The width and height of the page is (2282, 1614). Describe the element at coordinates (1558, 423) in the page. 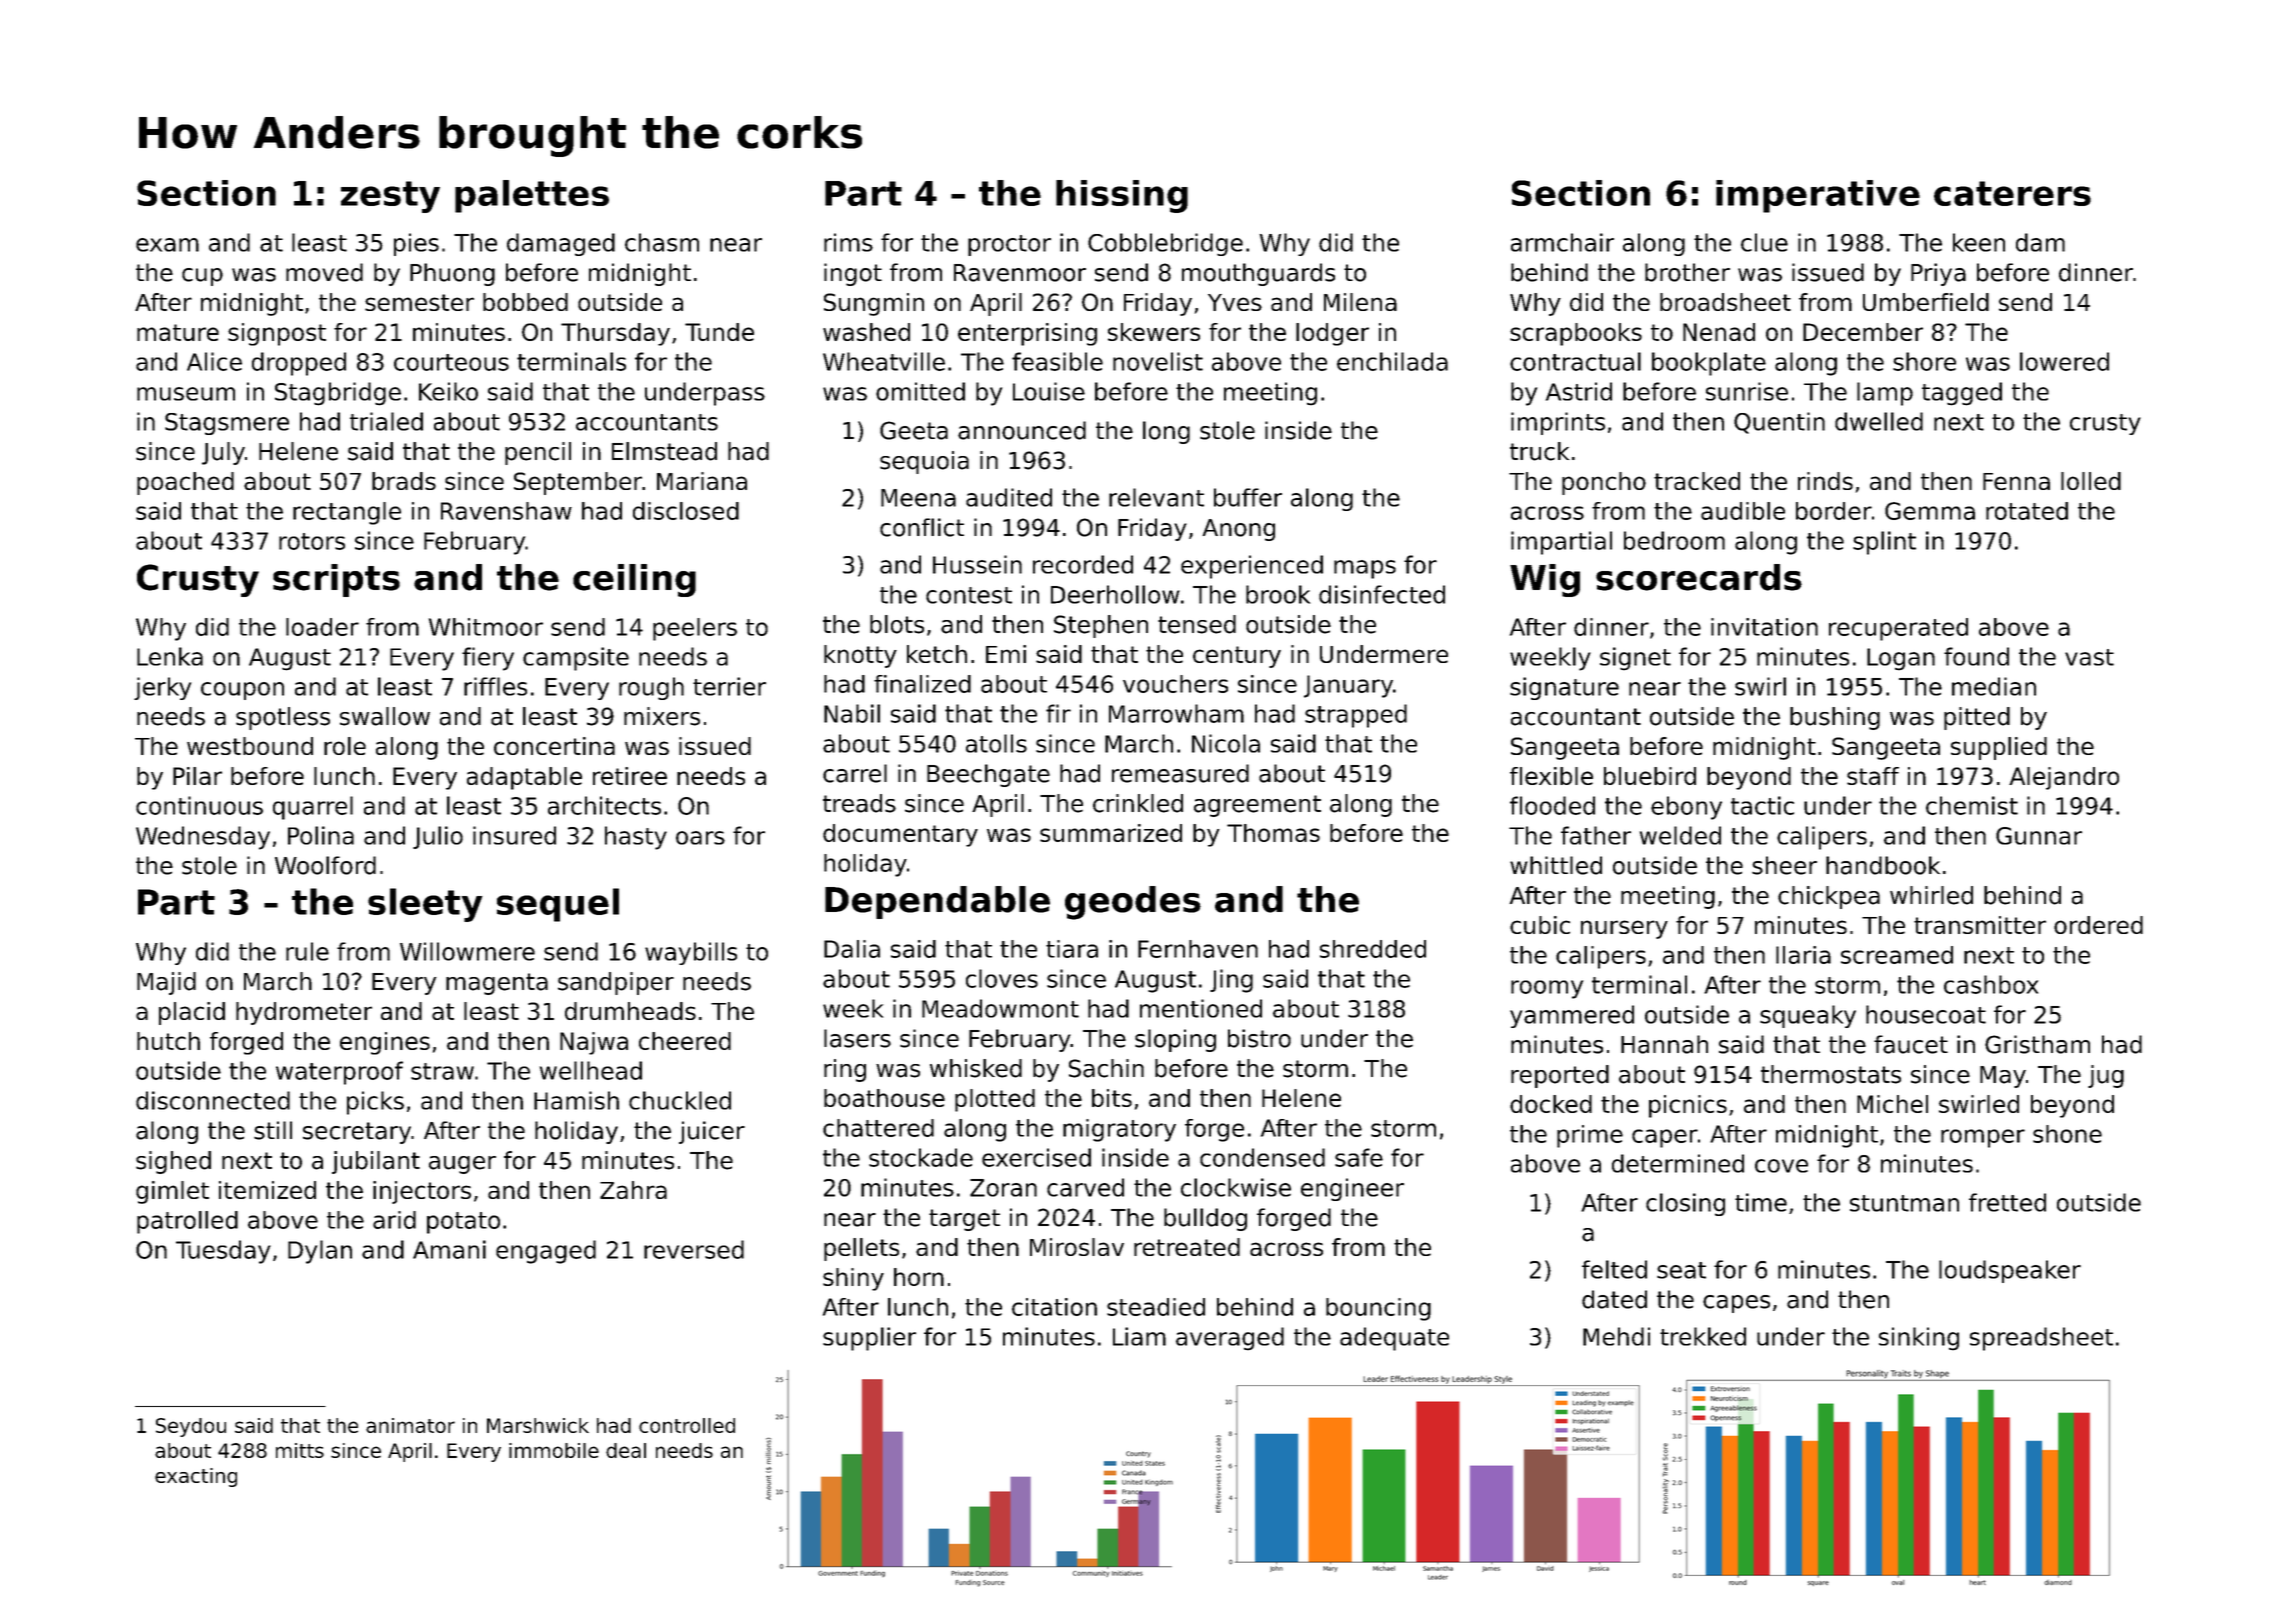

I see `imprints` at that location.
